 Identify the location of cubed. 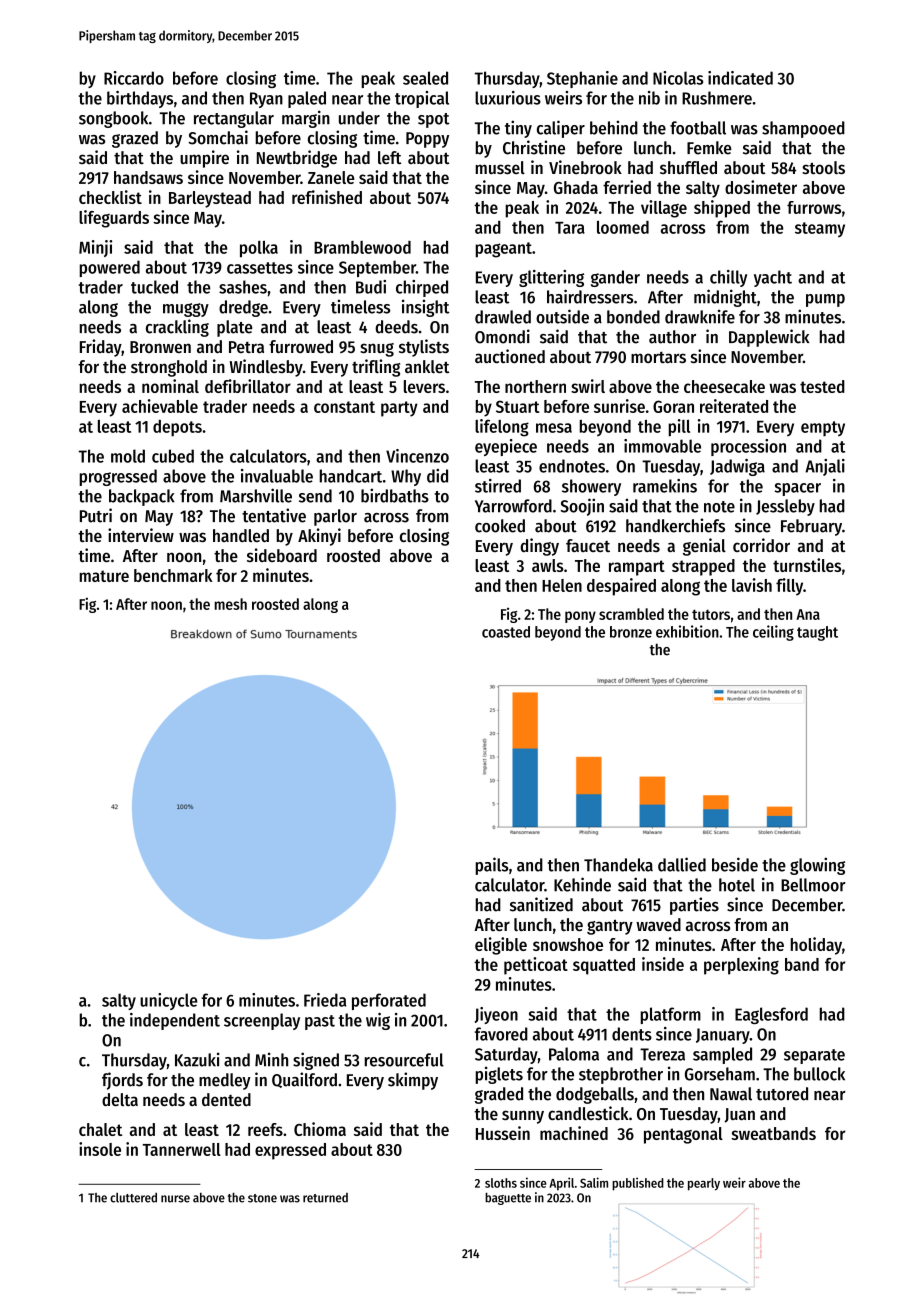
(173, 456).
